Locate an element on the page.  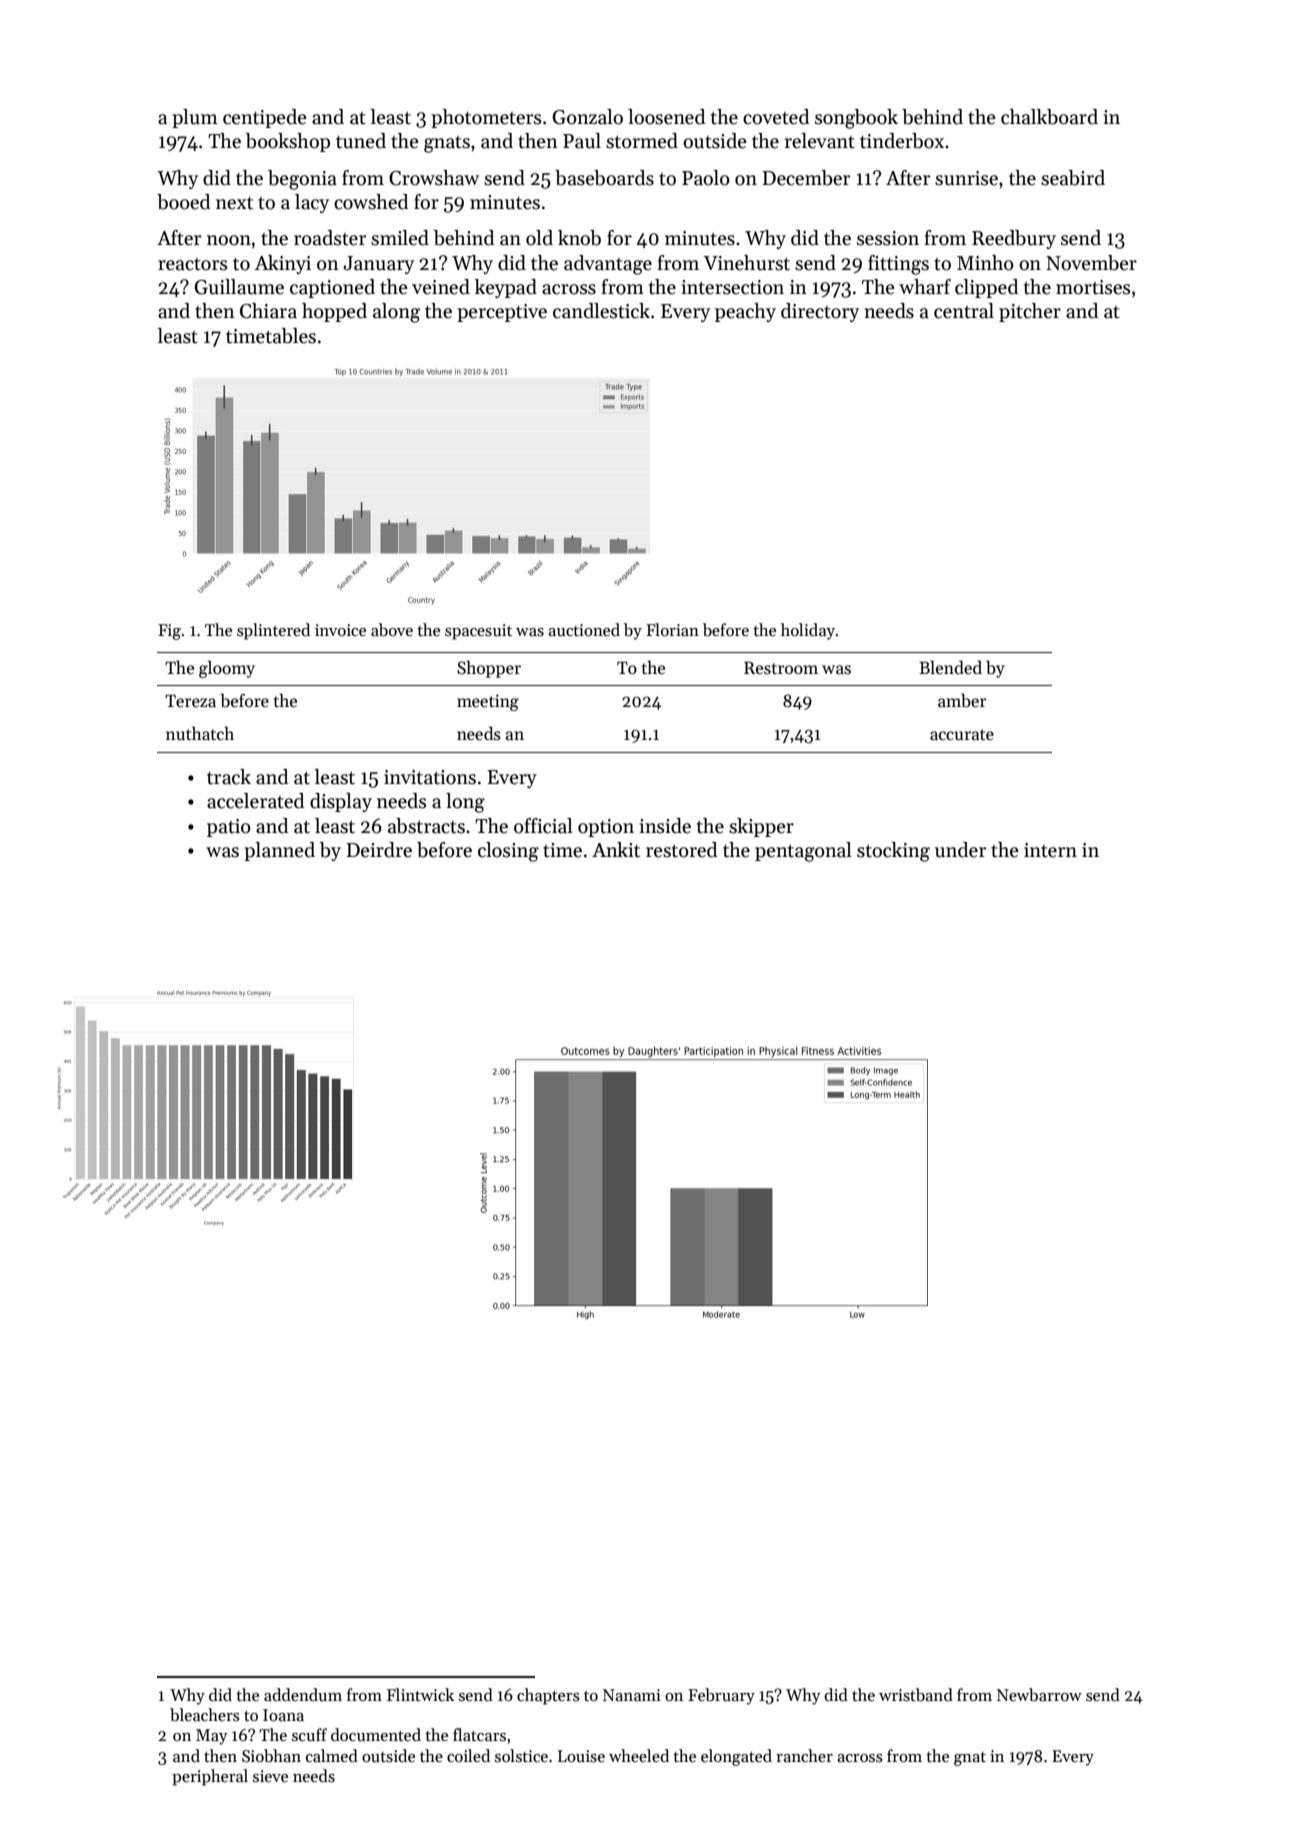
Blended is located at coordinates (950, 667).
